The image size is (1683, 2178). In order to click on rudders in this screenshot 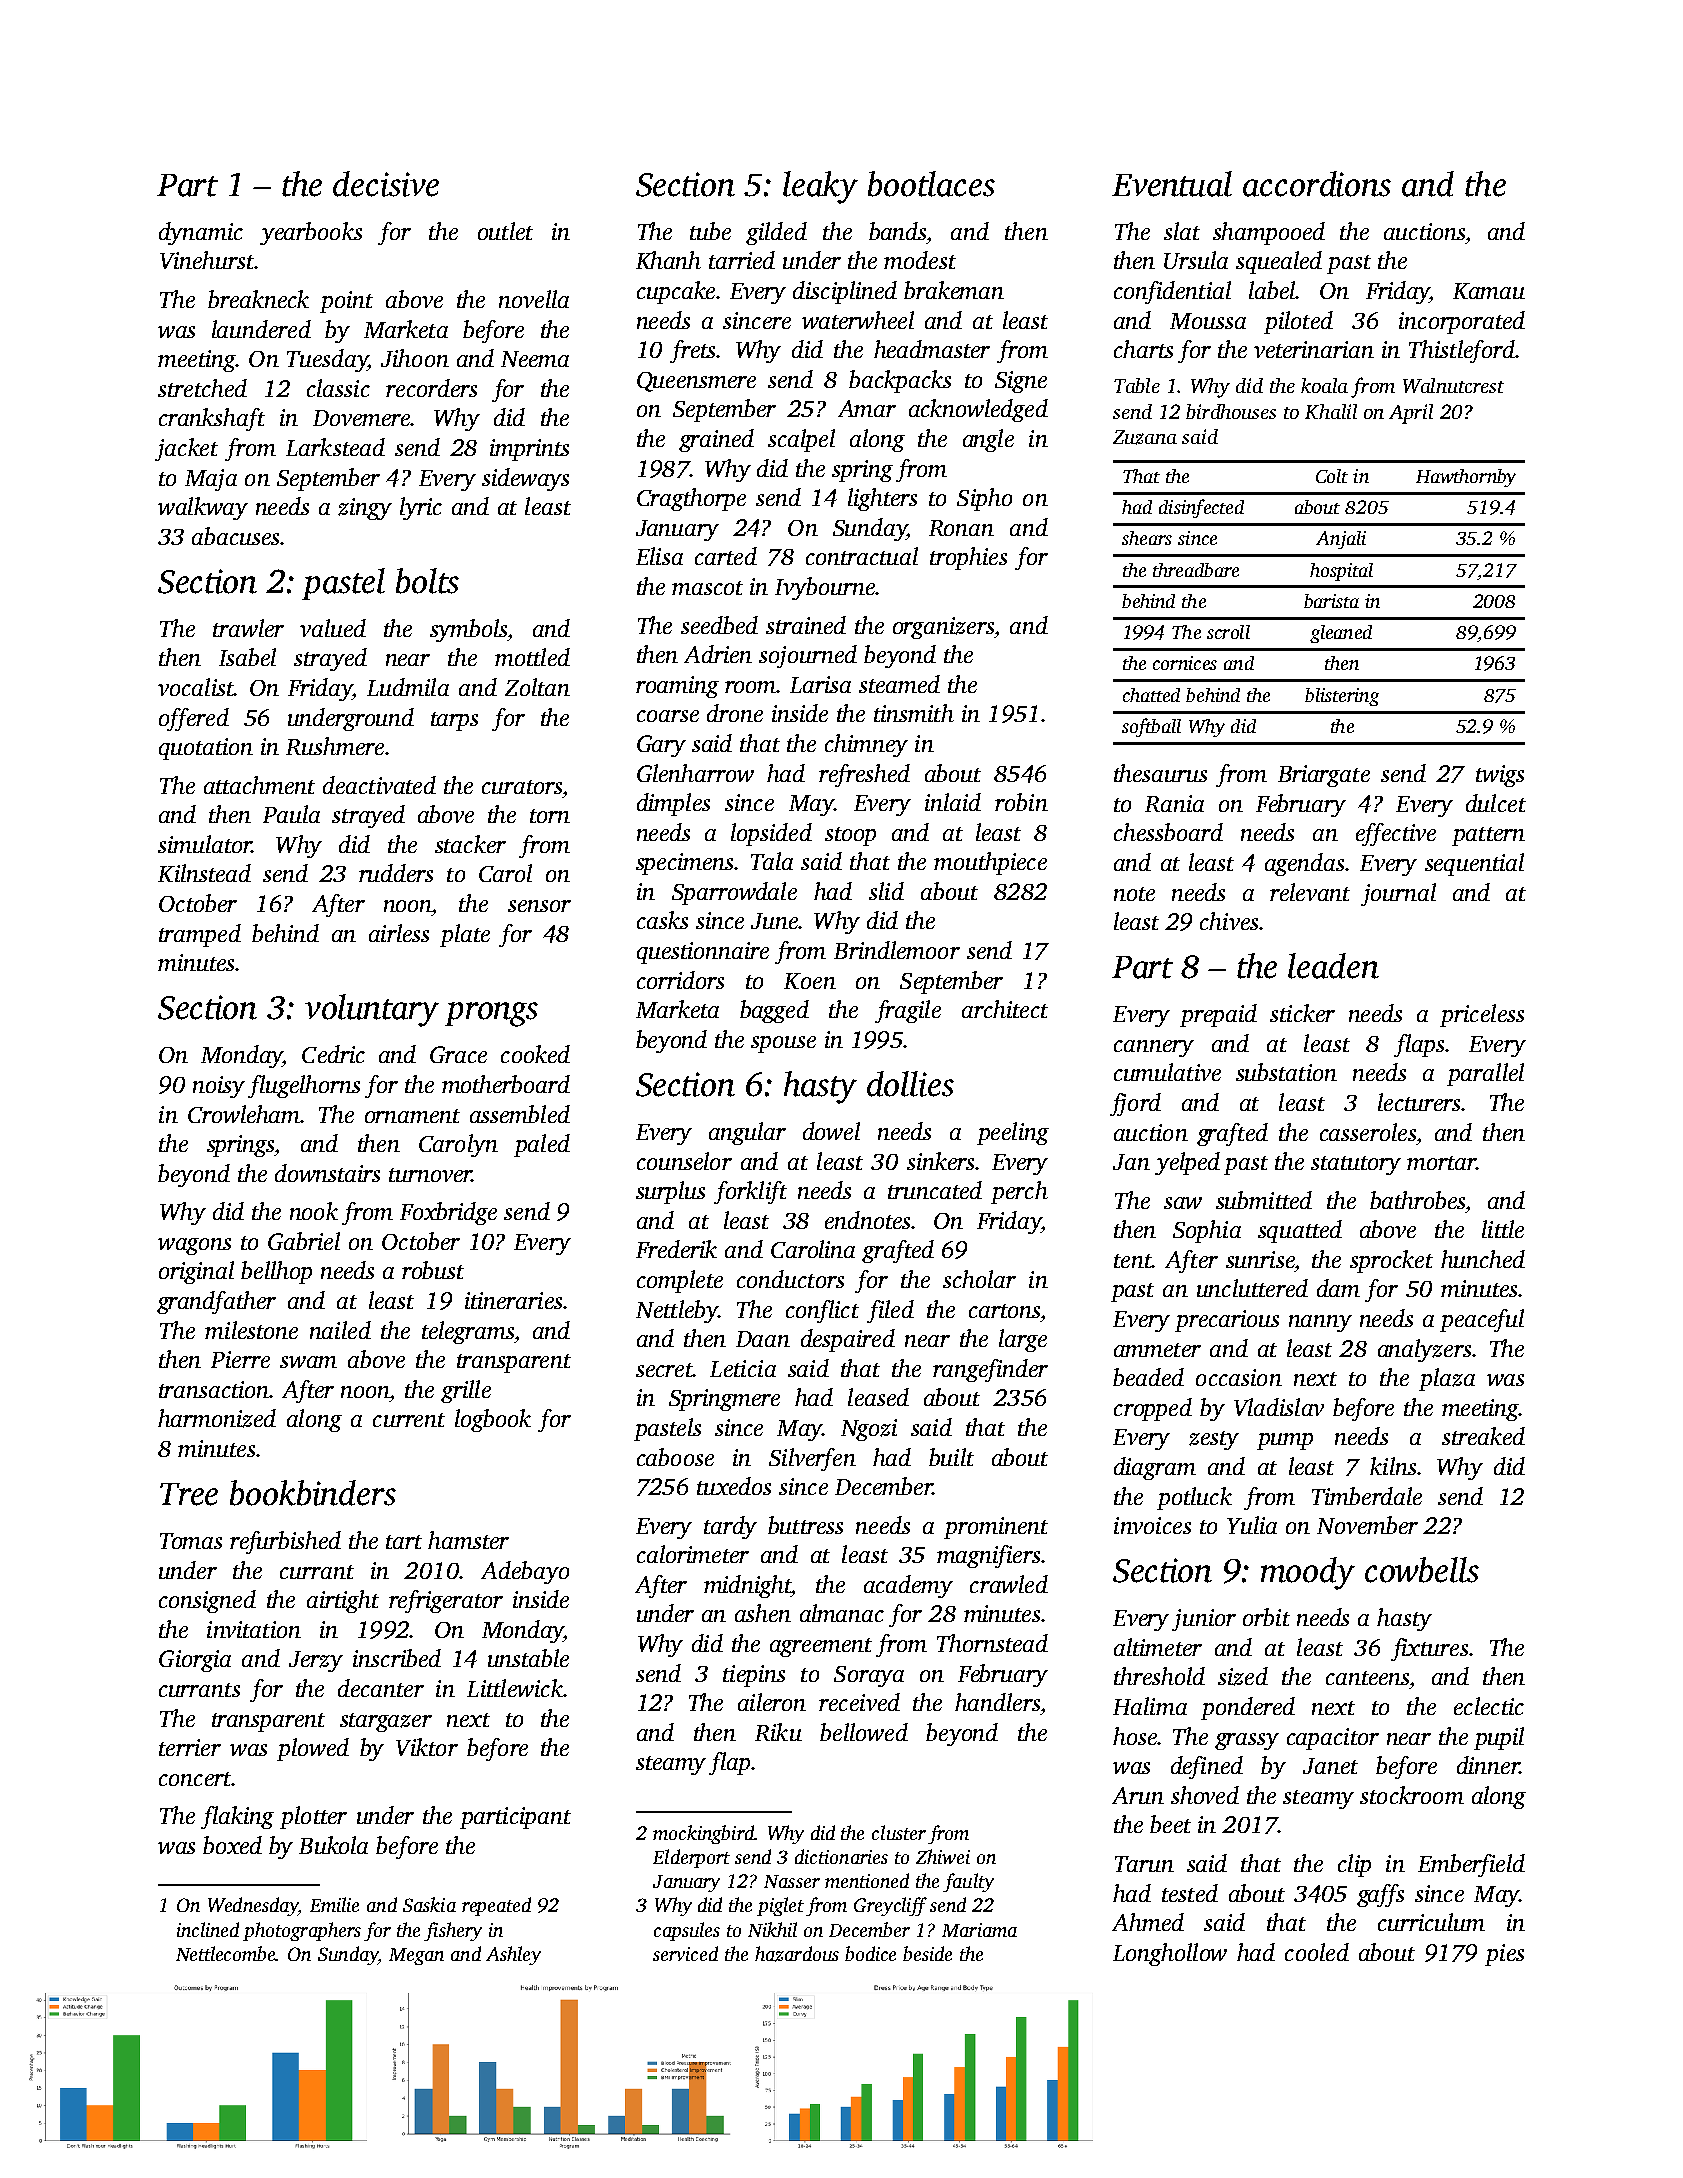, I will do `click(396, 873)`.
